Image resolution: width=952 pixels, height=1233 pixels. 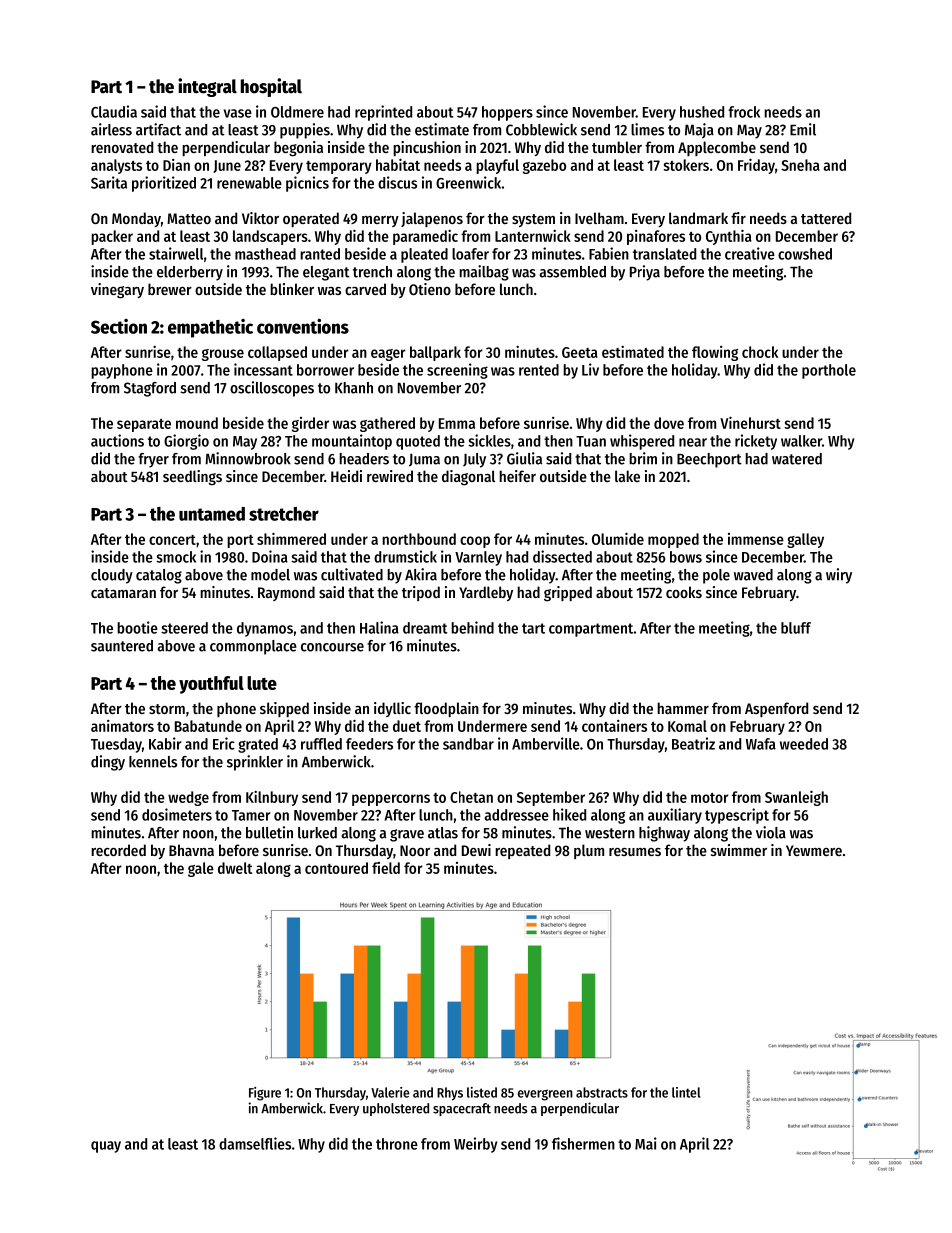 What do you see at coordinates (265, 254) in the screenshot?
I see `masthead` at bounding box center [265, 254].
